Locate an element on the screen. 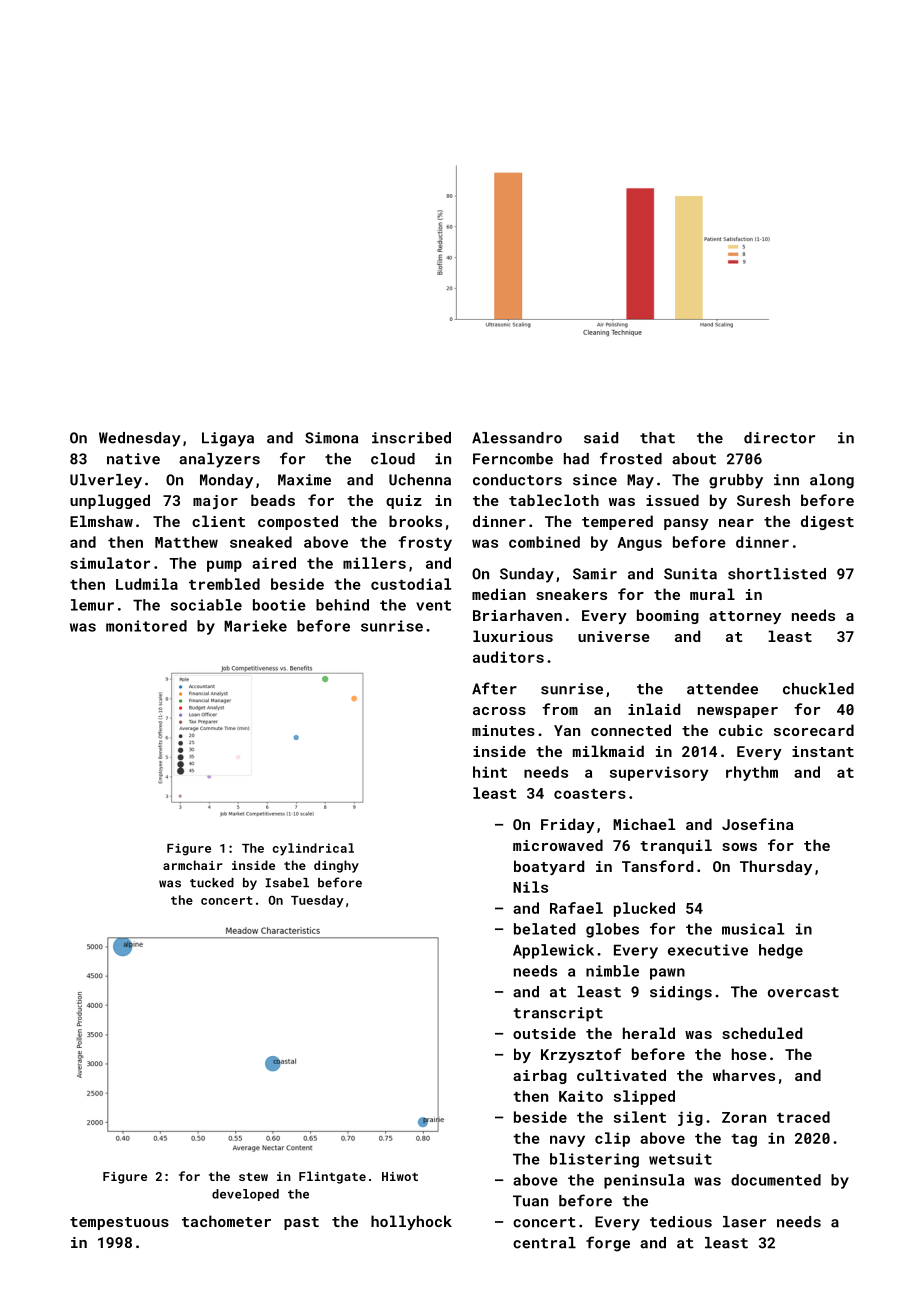 The width and height of the screenshot is (924, 1308). Ferncombe is located at coordinates (513, 459).
